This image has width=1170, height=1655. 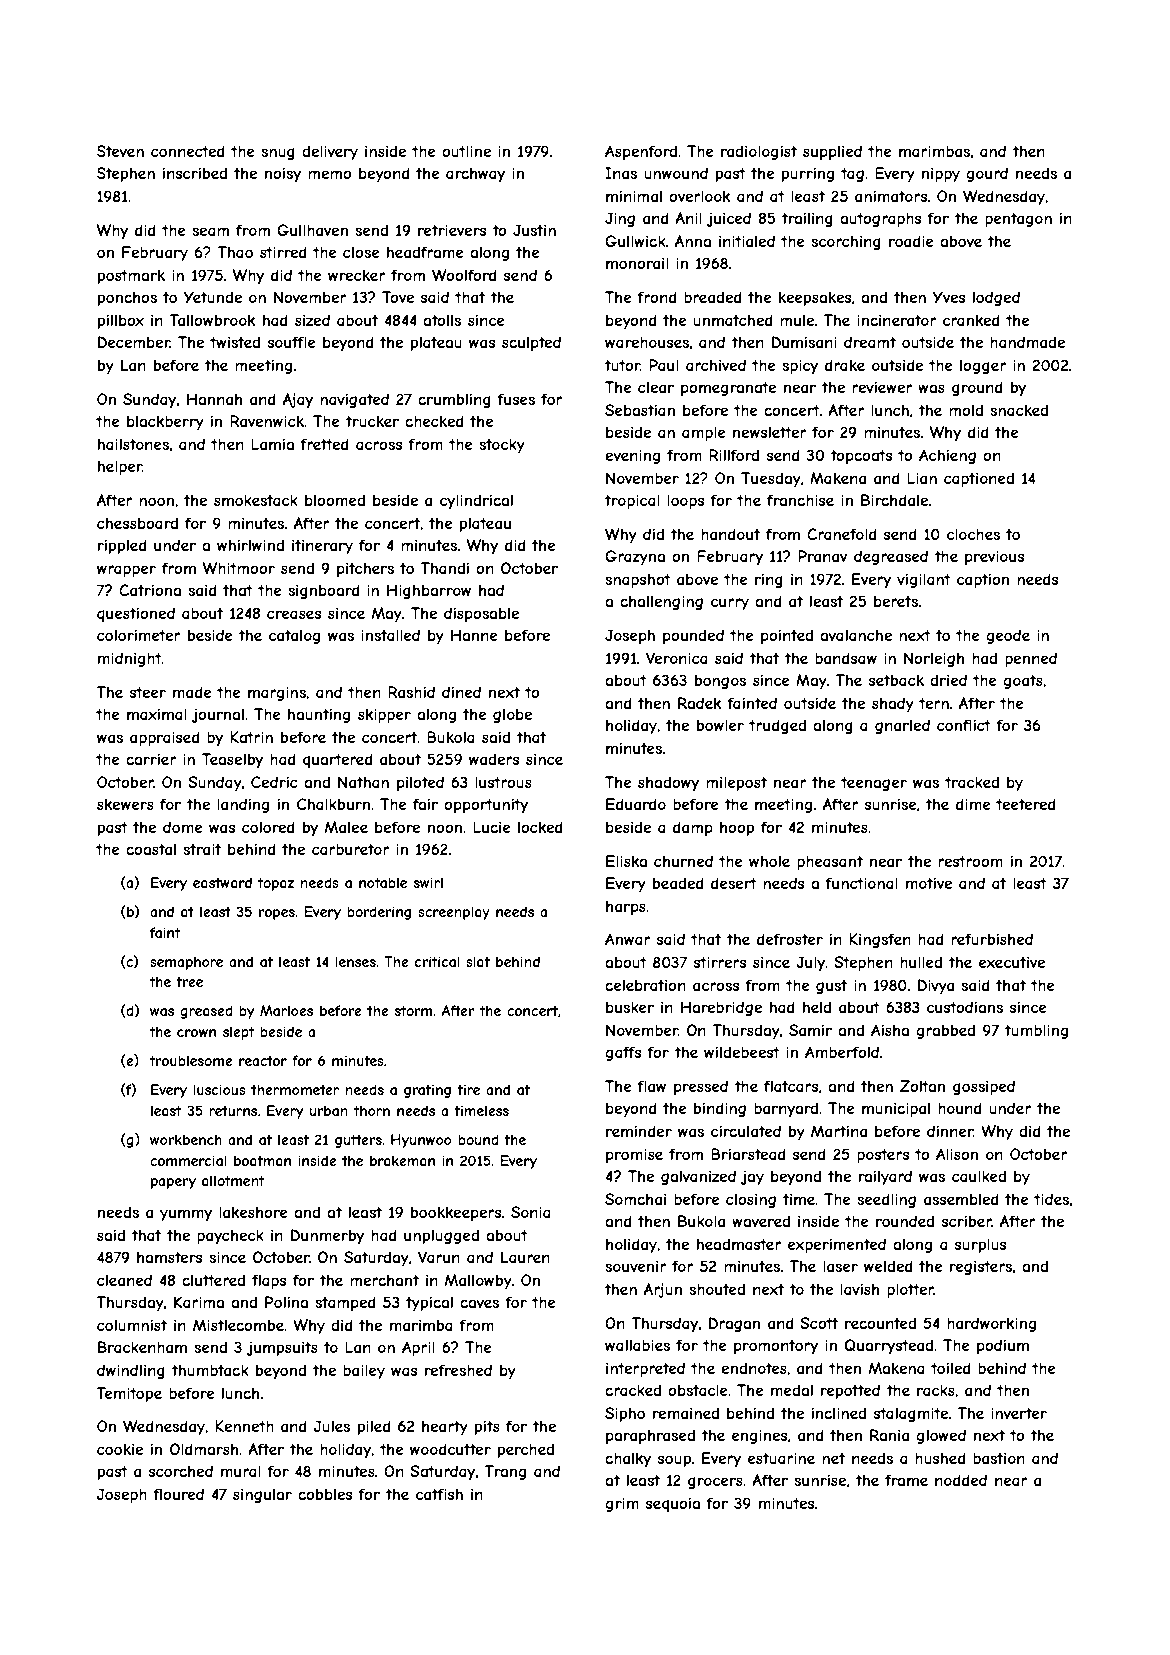 What do you see at coordinates (169, 1257) in the image?
I see `hamsters` at bounding box center [169, 1257].
